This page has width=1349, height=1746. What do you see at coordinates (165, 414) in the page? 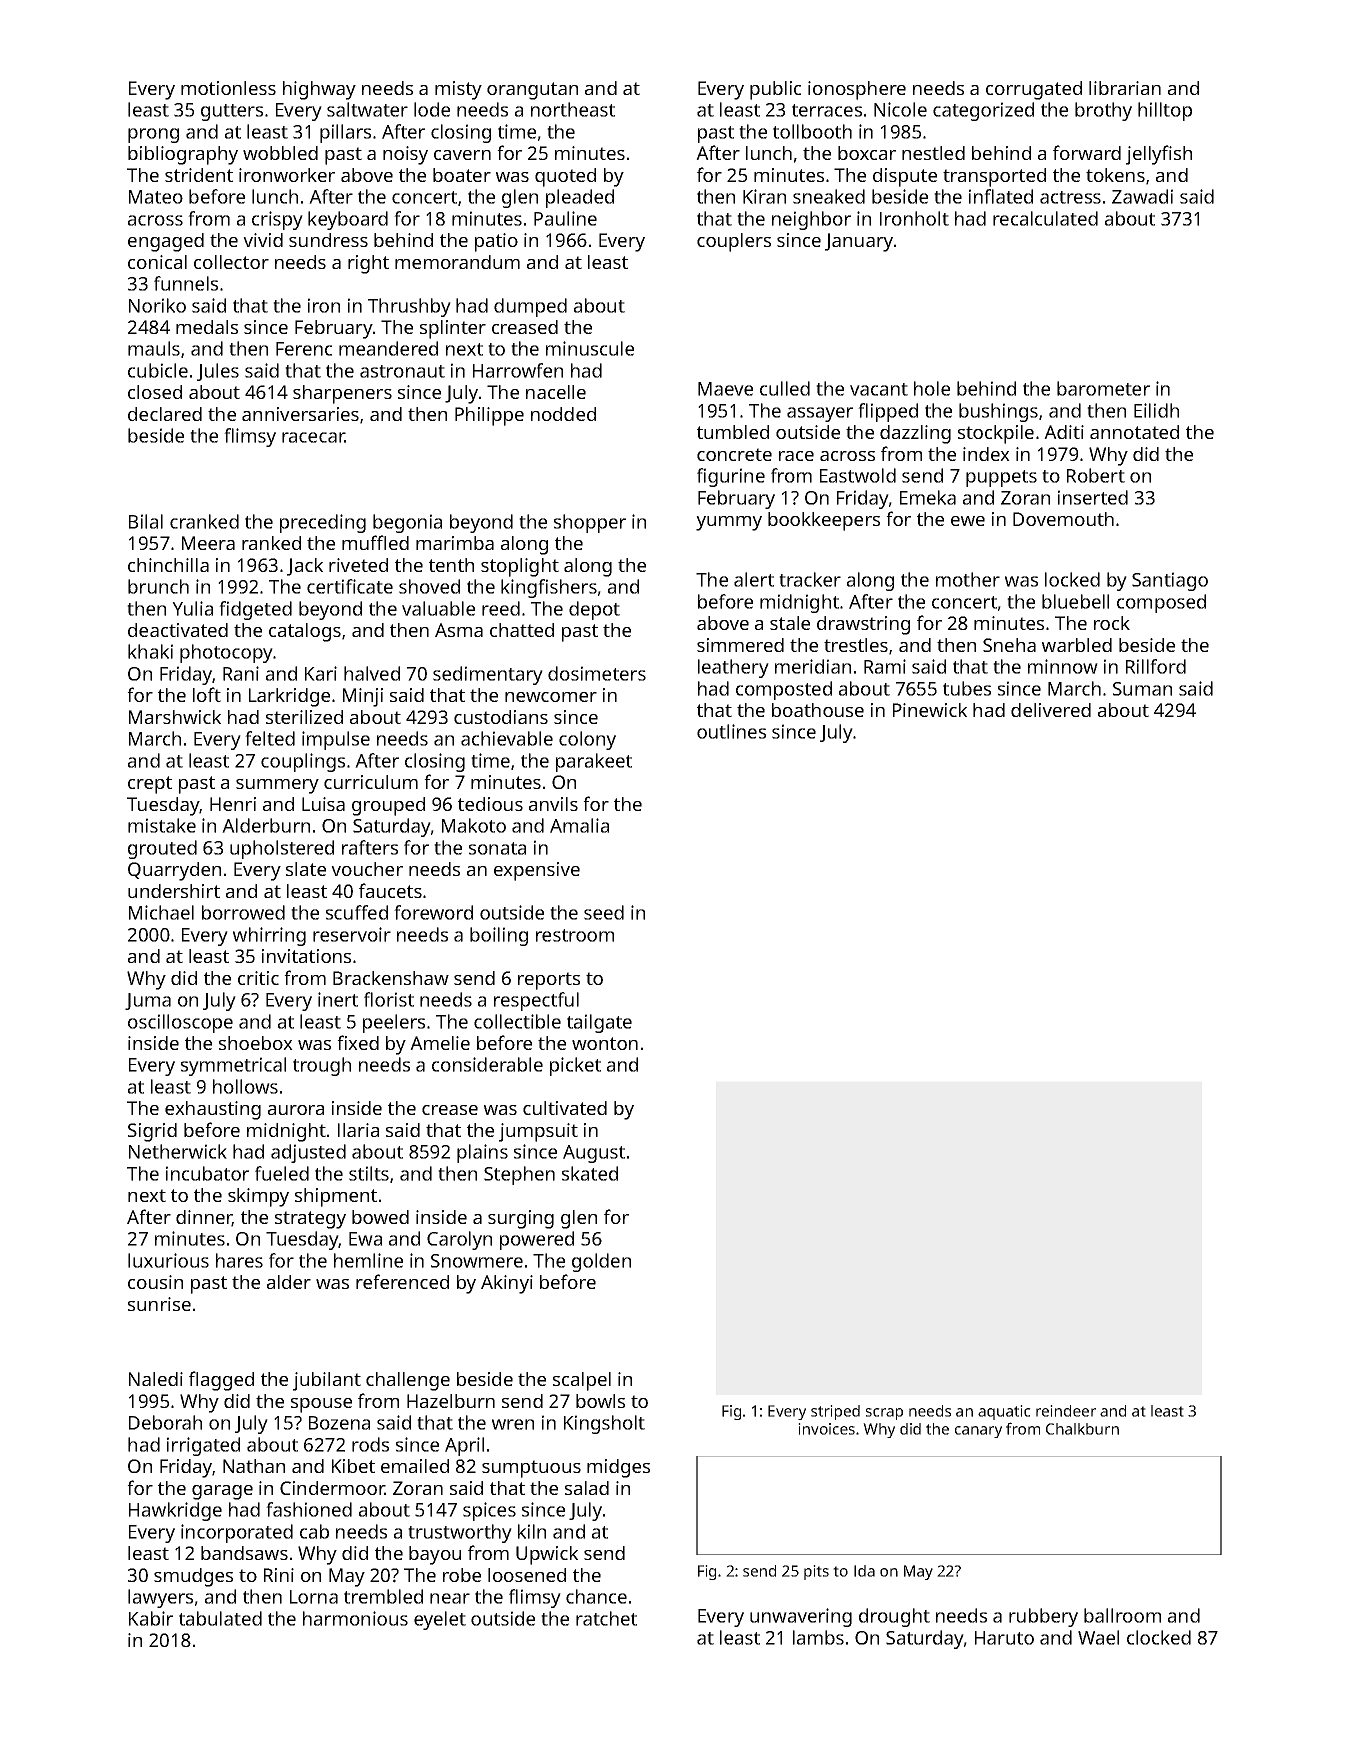
I see `declared` at bounding box center [165, 414].
